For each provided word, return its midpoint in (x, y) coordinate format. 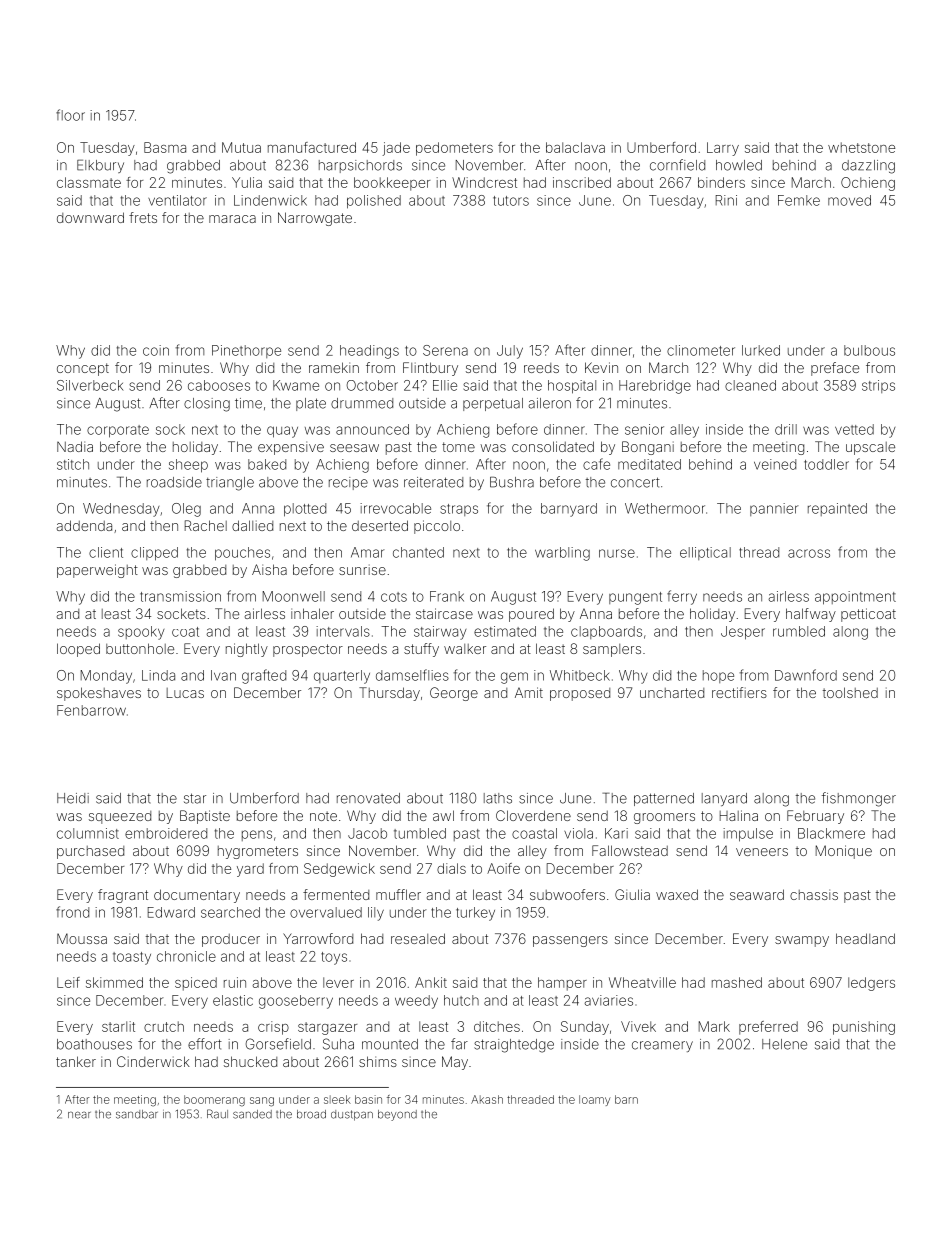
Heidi (73, 798)
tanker (76, 1061)
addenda (84, 525)
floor (70, 115)
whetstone (861, 147)
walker (465, 649)
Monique (844, 852)
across (809, 553)
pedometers (454, 149)
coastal (534, 833)
